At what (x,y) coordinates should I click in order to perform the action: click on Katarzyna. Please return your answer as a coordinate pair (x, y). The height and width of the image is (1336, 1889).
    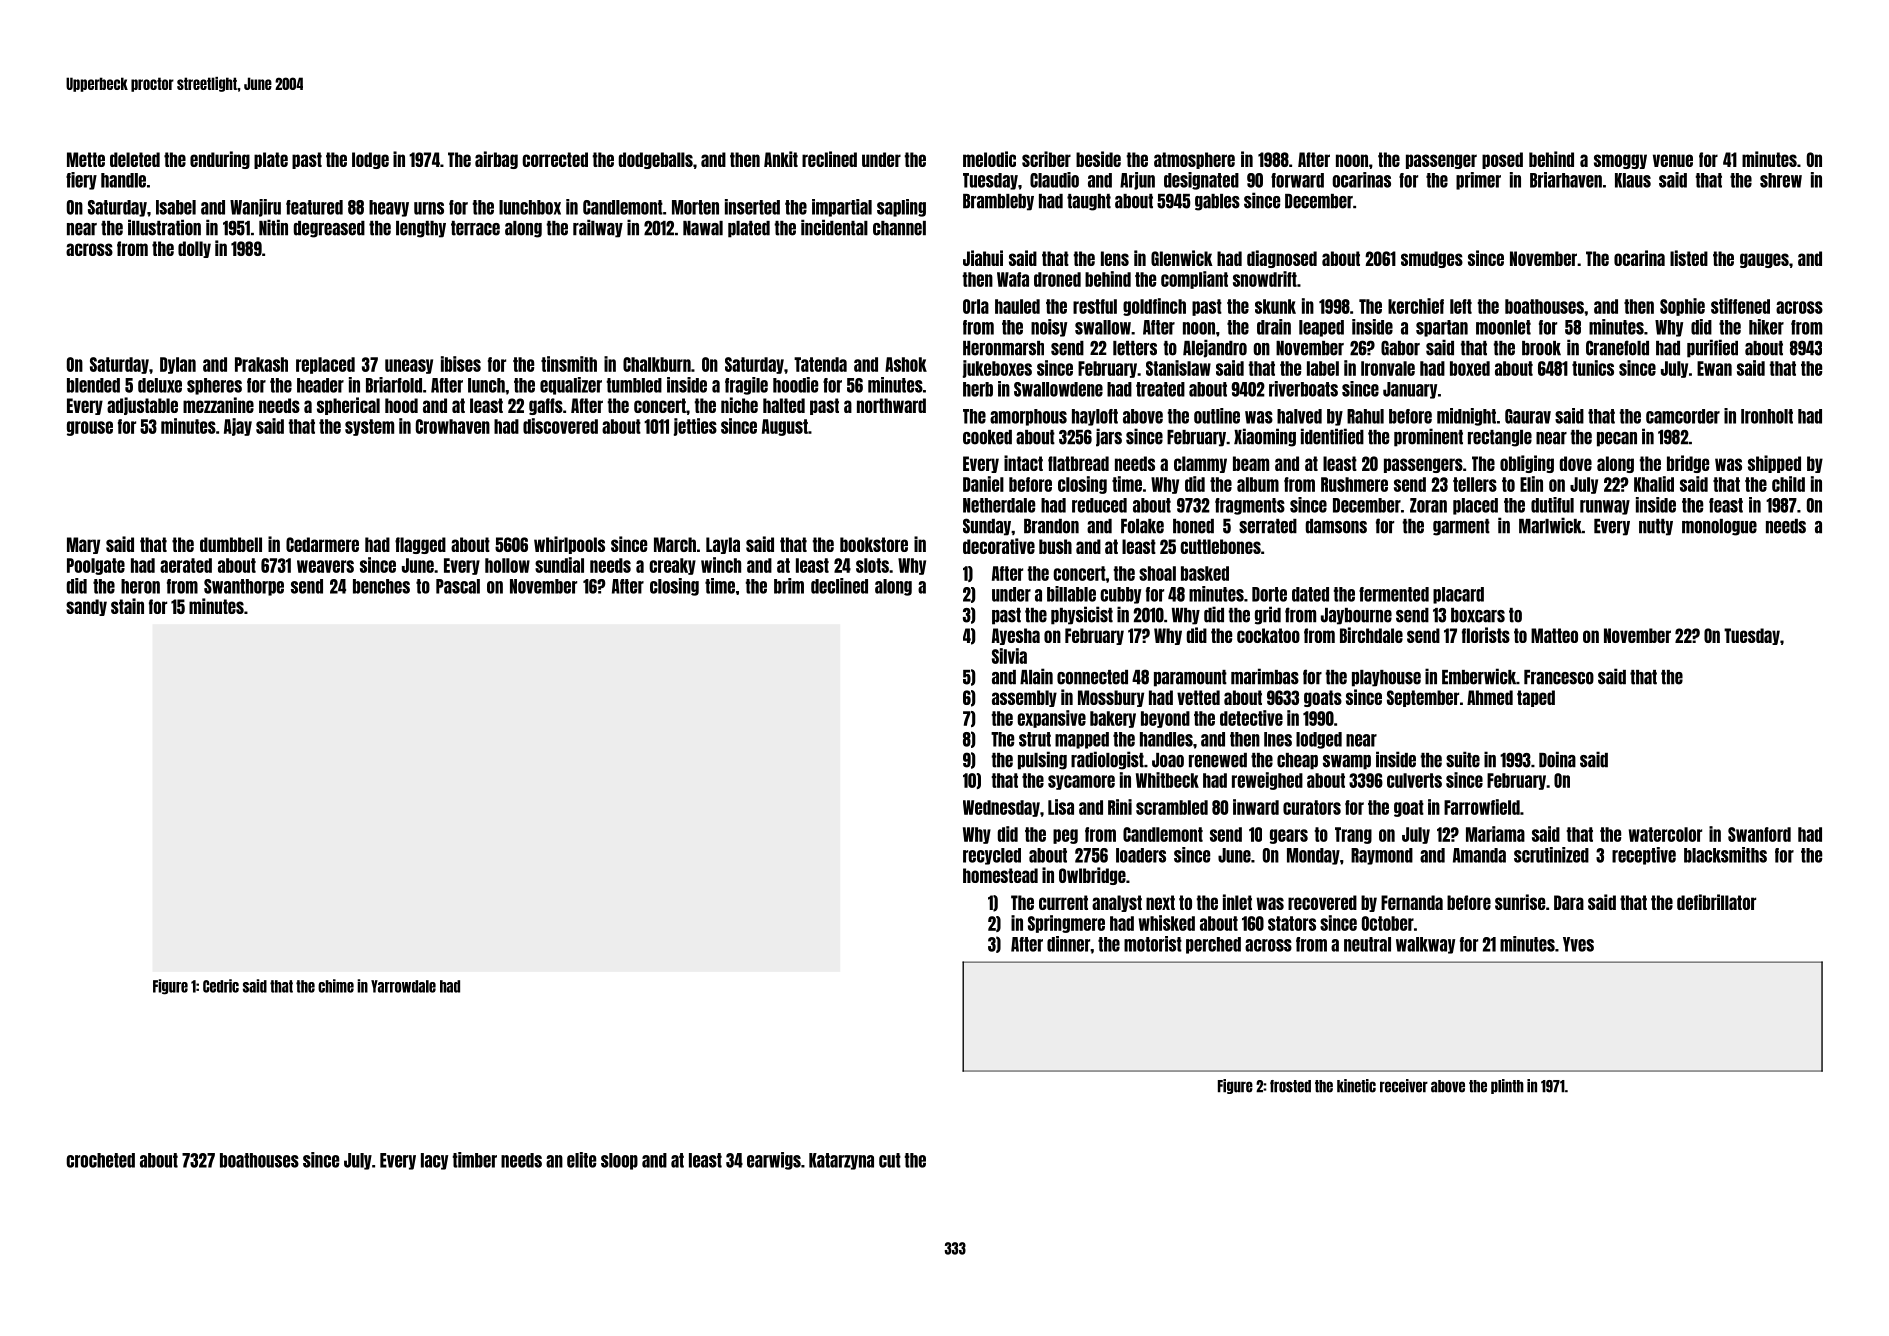
    Looking at the image, I should click on (841, 1161).
